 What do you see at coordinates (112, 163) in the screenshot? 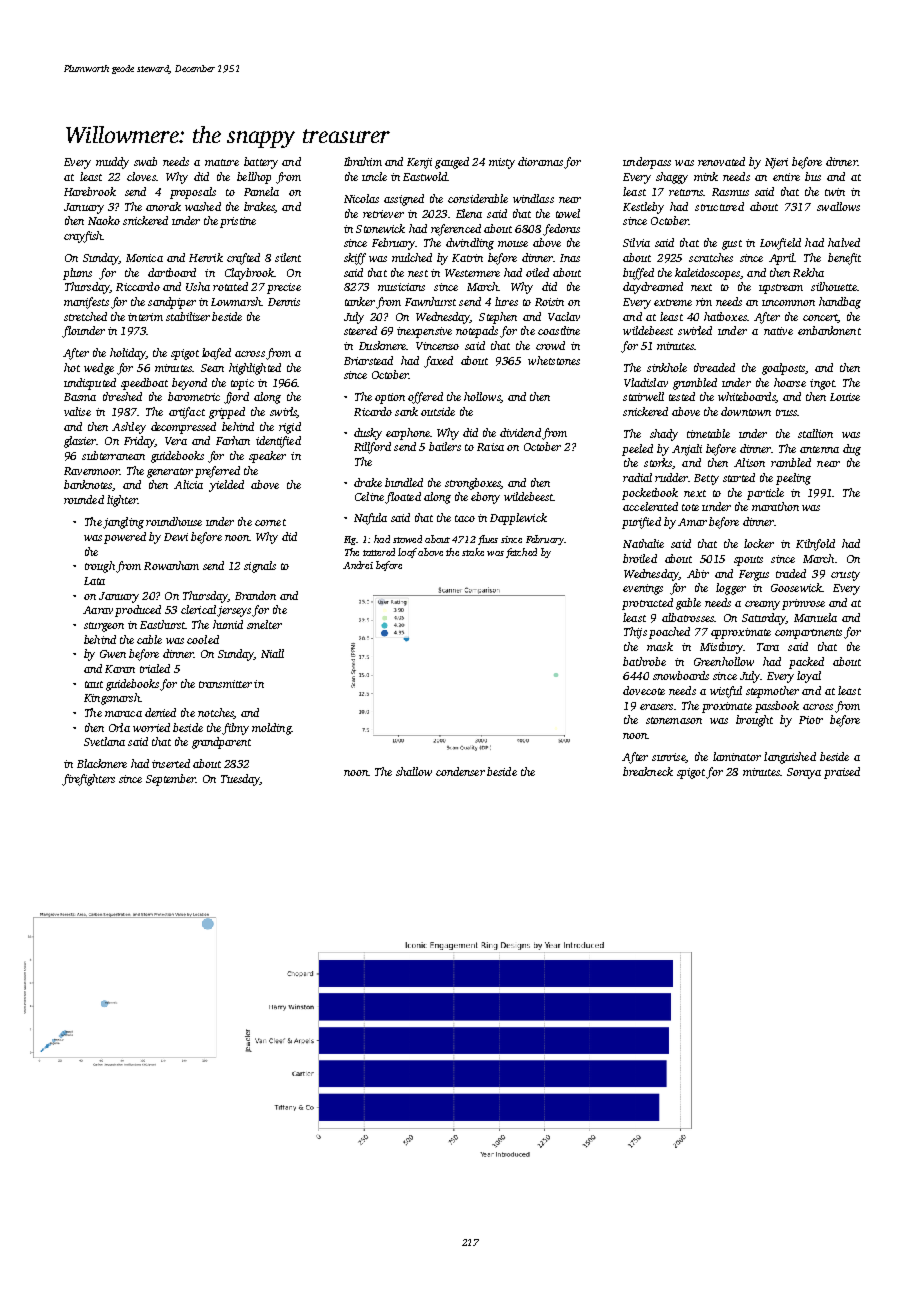
I see `muddy` at bounding box center [112, 163].
